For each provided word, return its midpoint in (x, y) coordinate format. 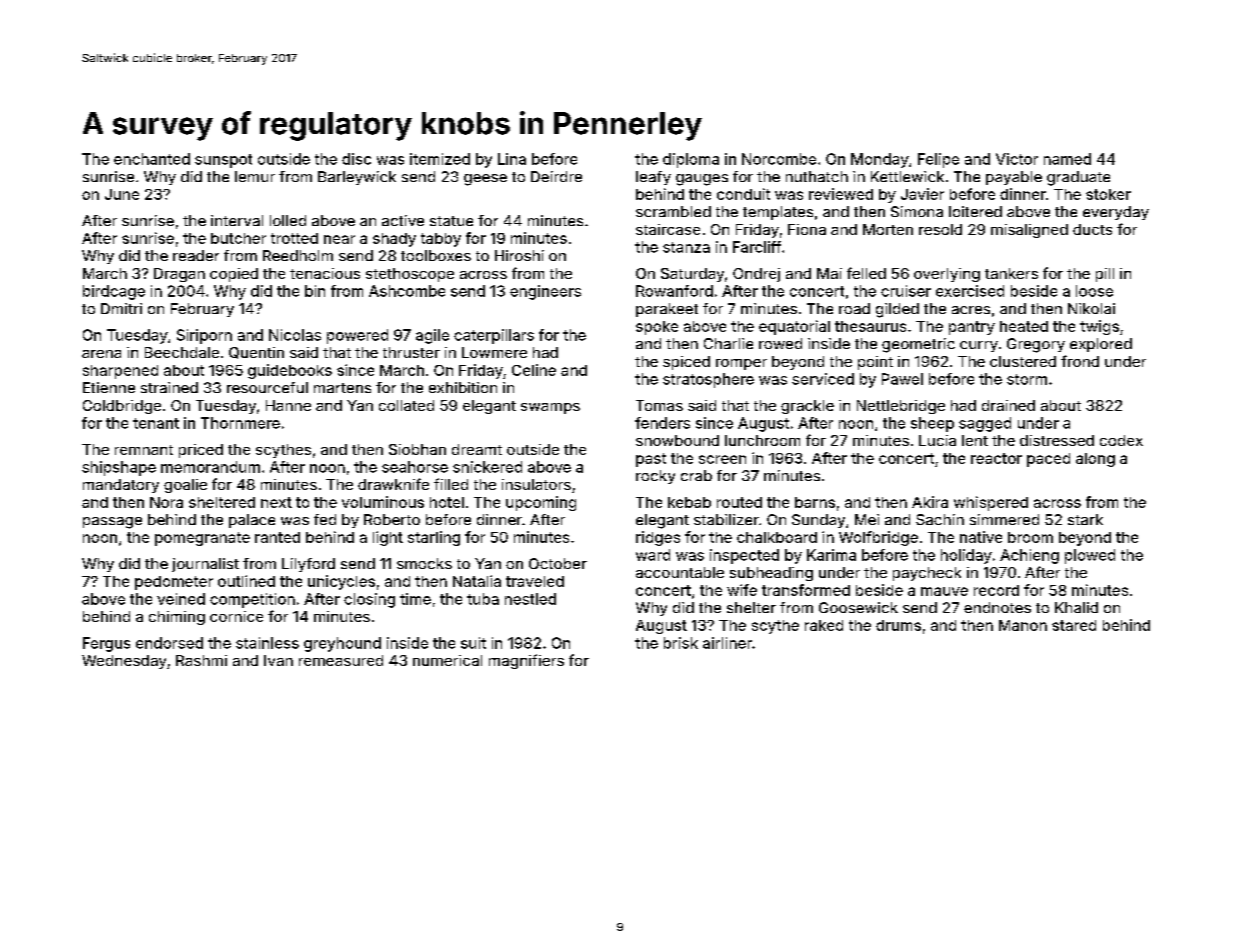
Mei (867, 519)
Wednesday (124, 662)
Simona (917, 211)
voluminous (383, 502)
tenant (156, 423)
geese (485, 180)
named (1067, 159)
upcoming (541, 503)
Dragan (179, 275)
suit (473, 643)
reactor (996, 458)
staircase (668, 229)
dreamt (477, 449)
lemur (255, 176)
